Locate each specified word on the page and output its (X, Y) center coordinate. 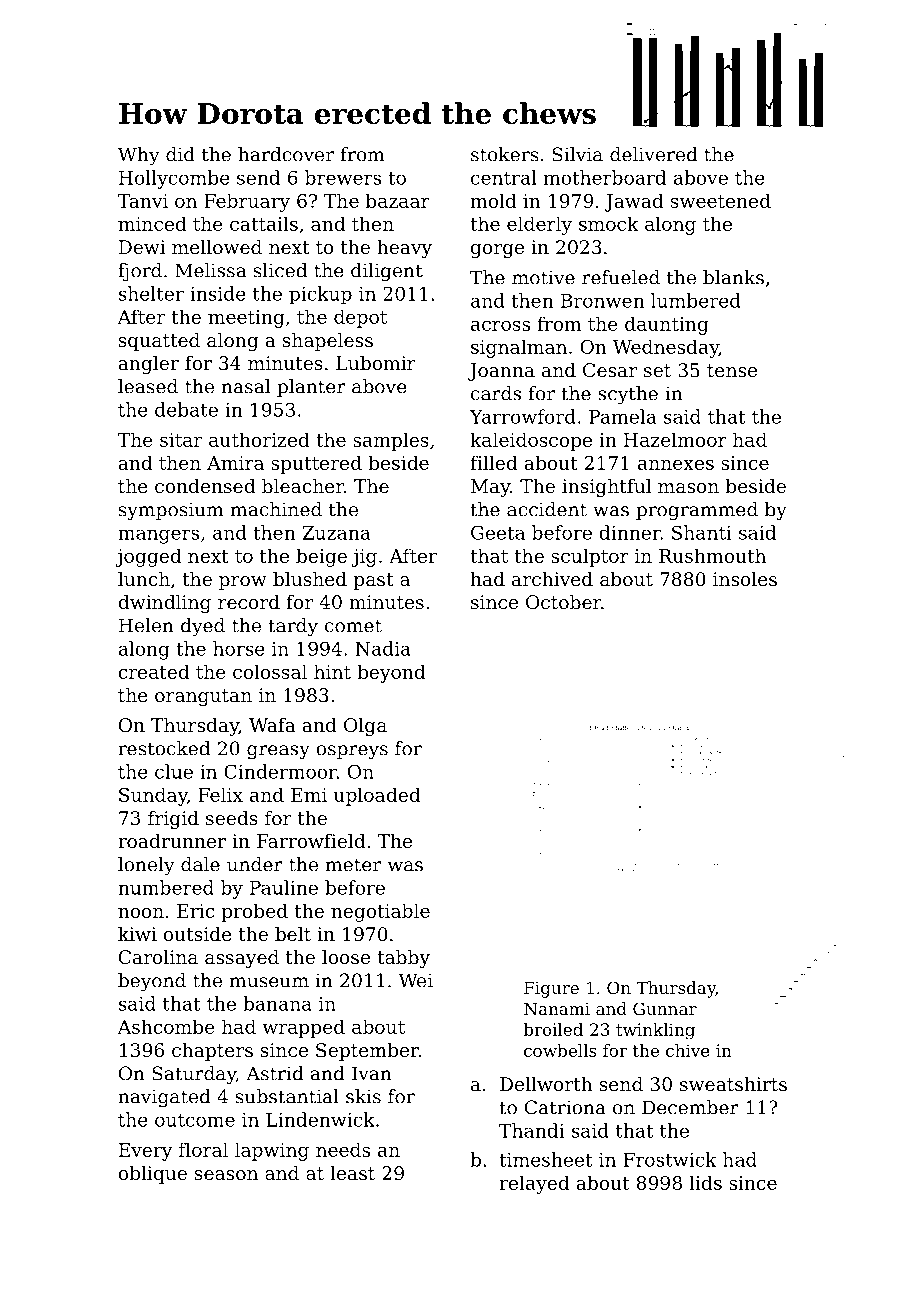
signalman (519, 348)
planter (311, 388)
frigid (173, 820)
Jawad (634, 202)
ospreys (352, 752)
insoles (745, 579)
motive (543, 277)
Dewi (142, 247)
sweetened (721, 200)
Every (146, 1152)
